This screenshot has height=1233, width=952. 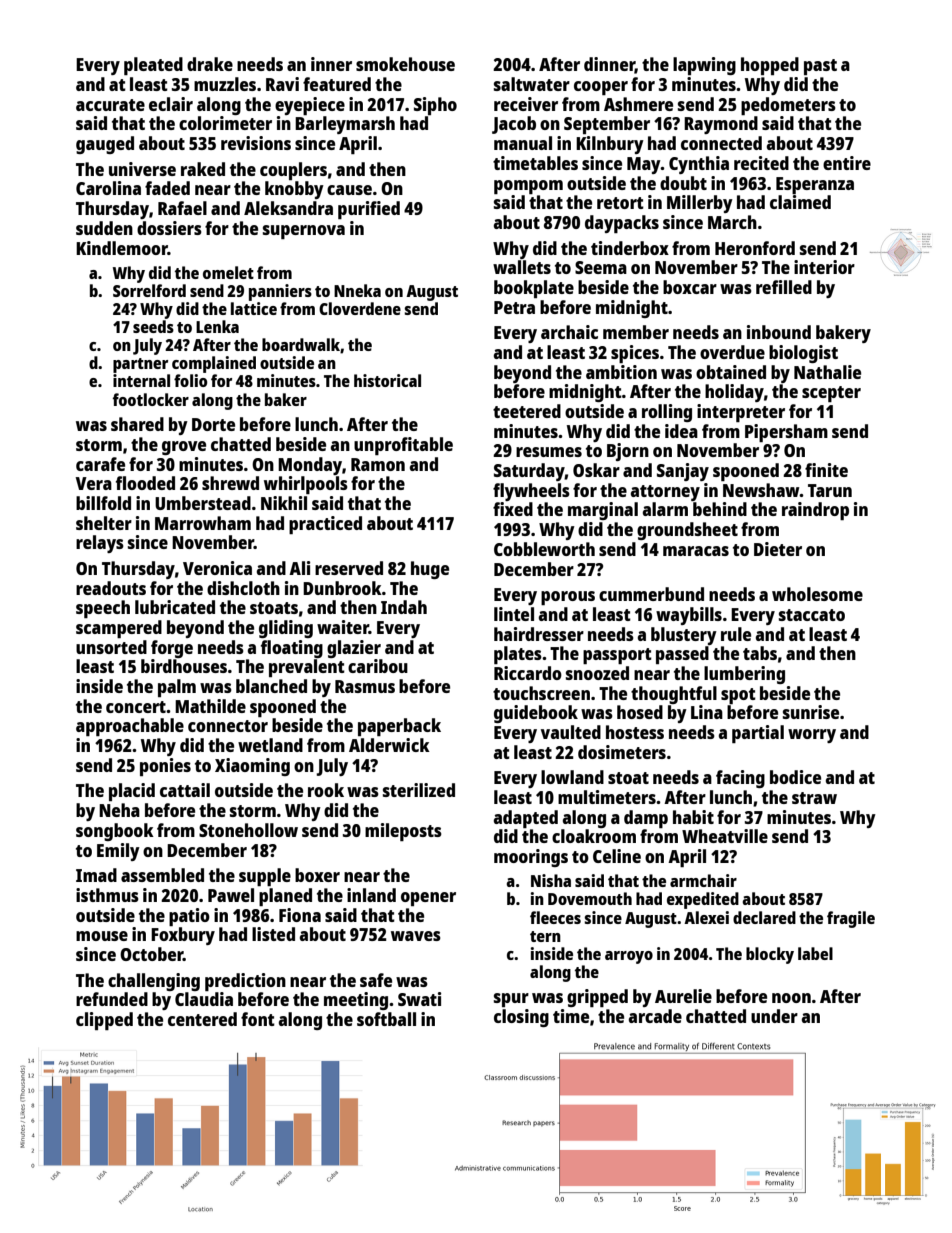 What do you see at coordinates (154, 982) in the screenshot?
I see `challenging` at bounding box center [154, 982].
